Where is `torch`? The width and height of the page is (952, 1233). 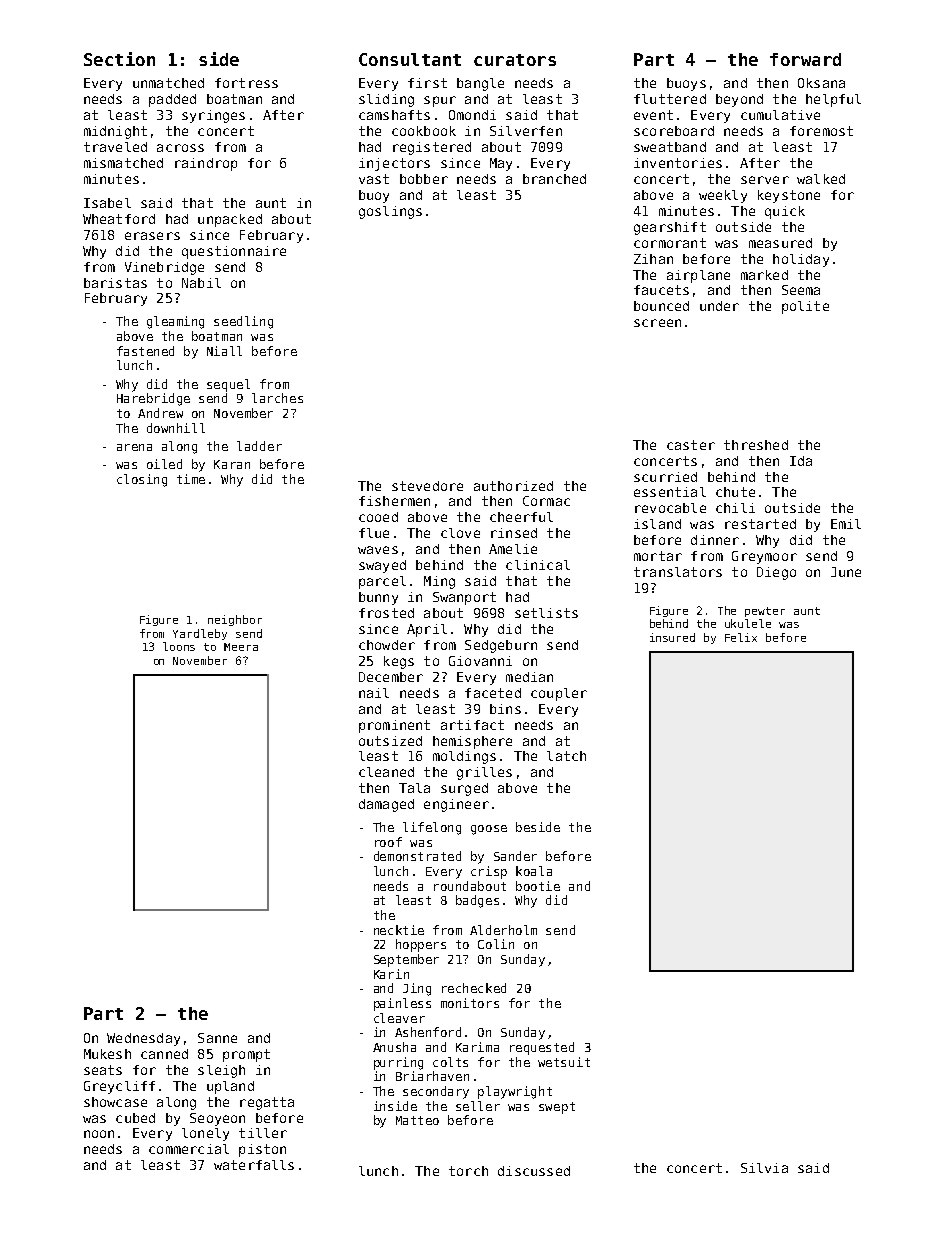
torch is located at coordinates (468, 1171).
